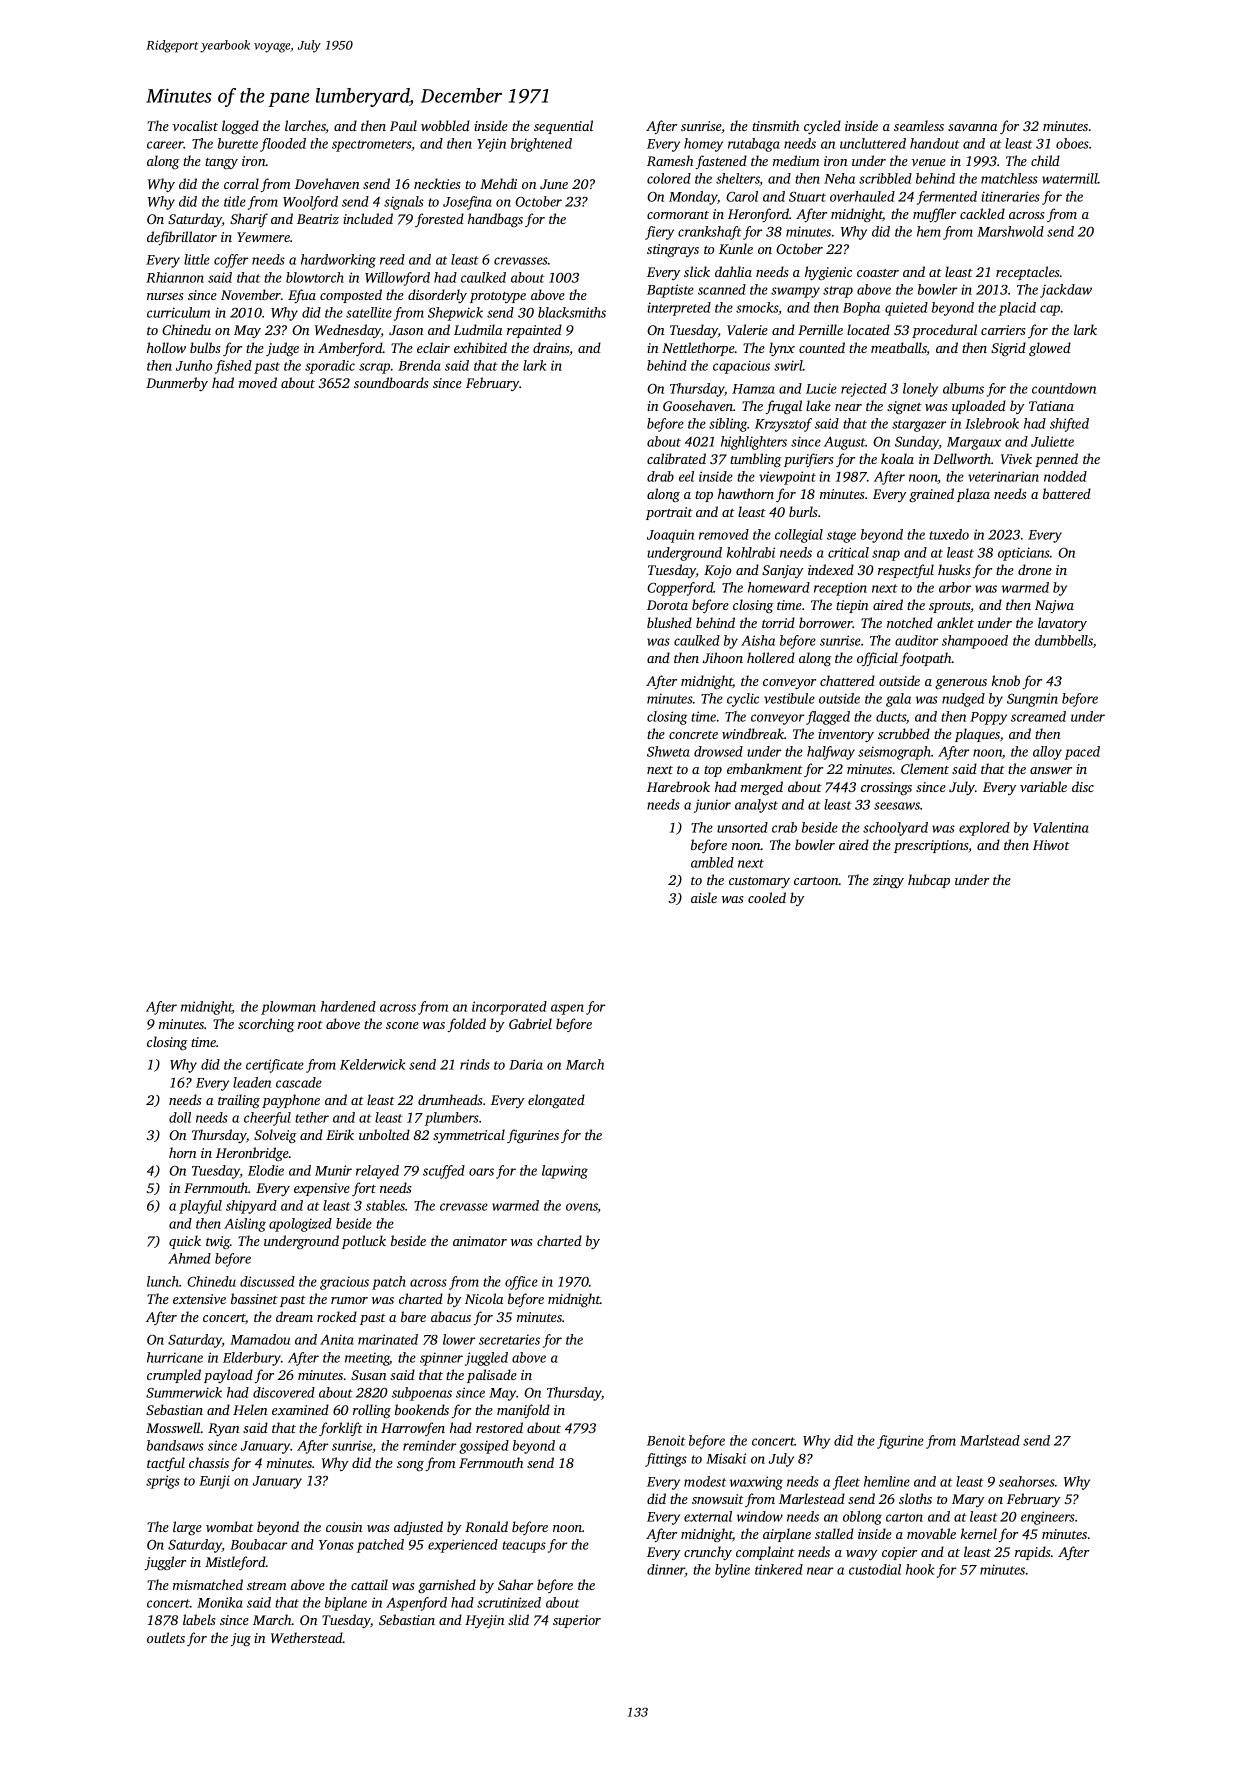 The width and height of the screenshot is (1254, 1773). What do you see at coordinates (703, 145) in the screenshot?
I see `homey` at bounding box center [703, 145].
